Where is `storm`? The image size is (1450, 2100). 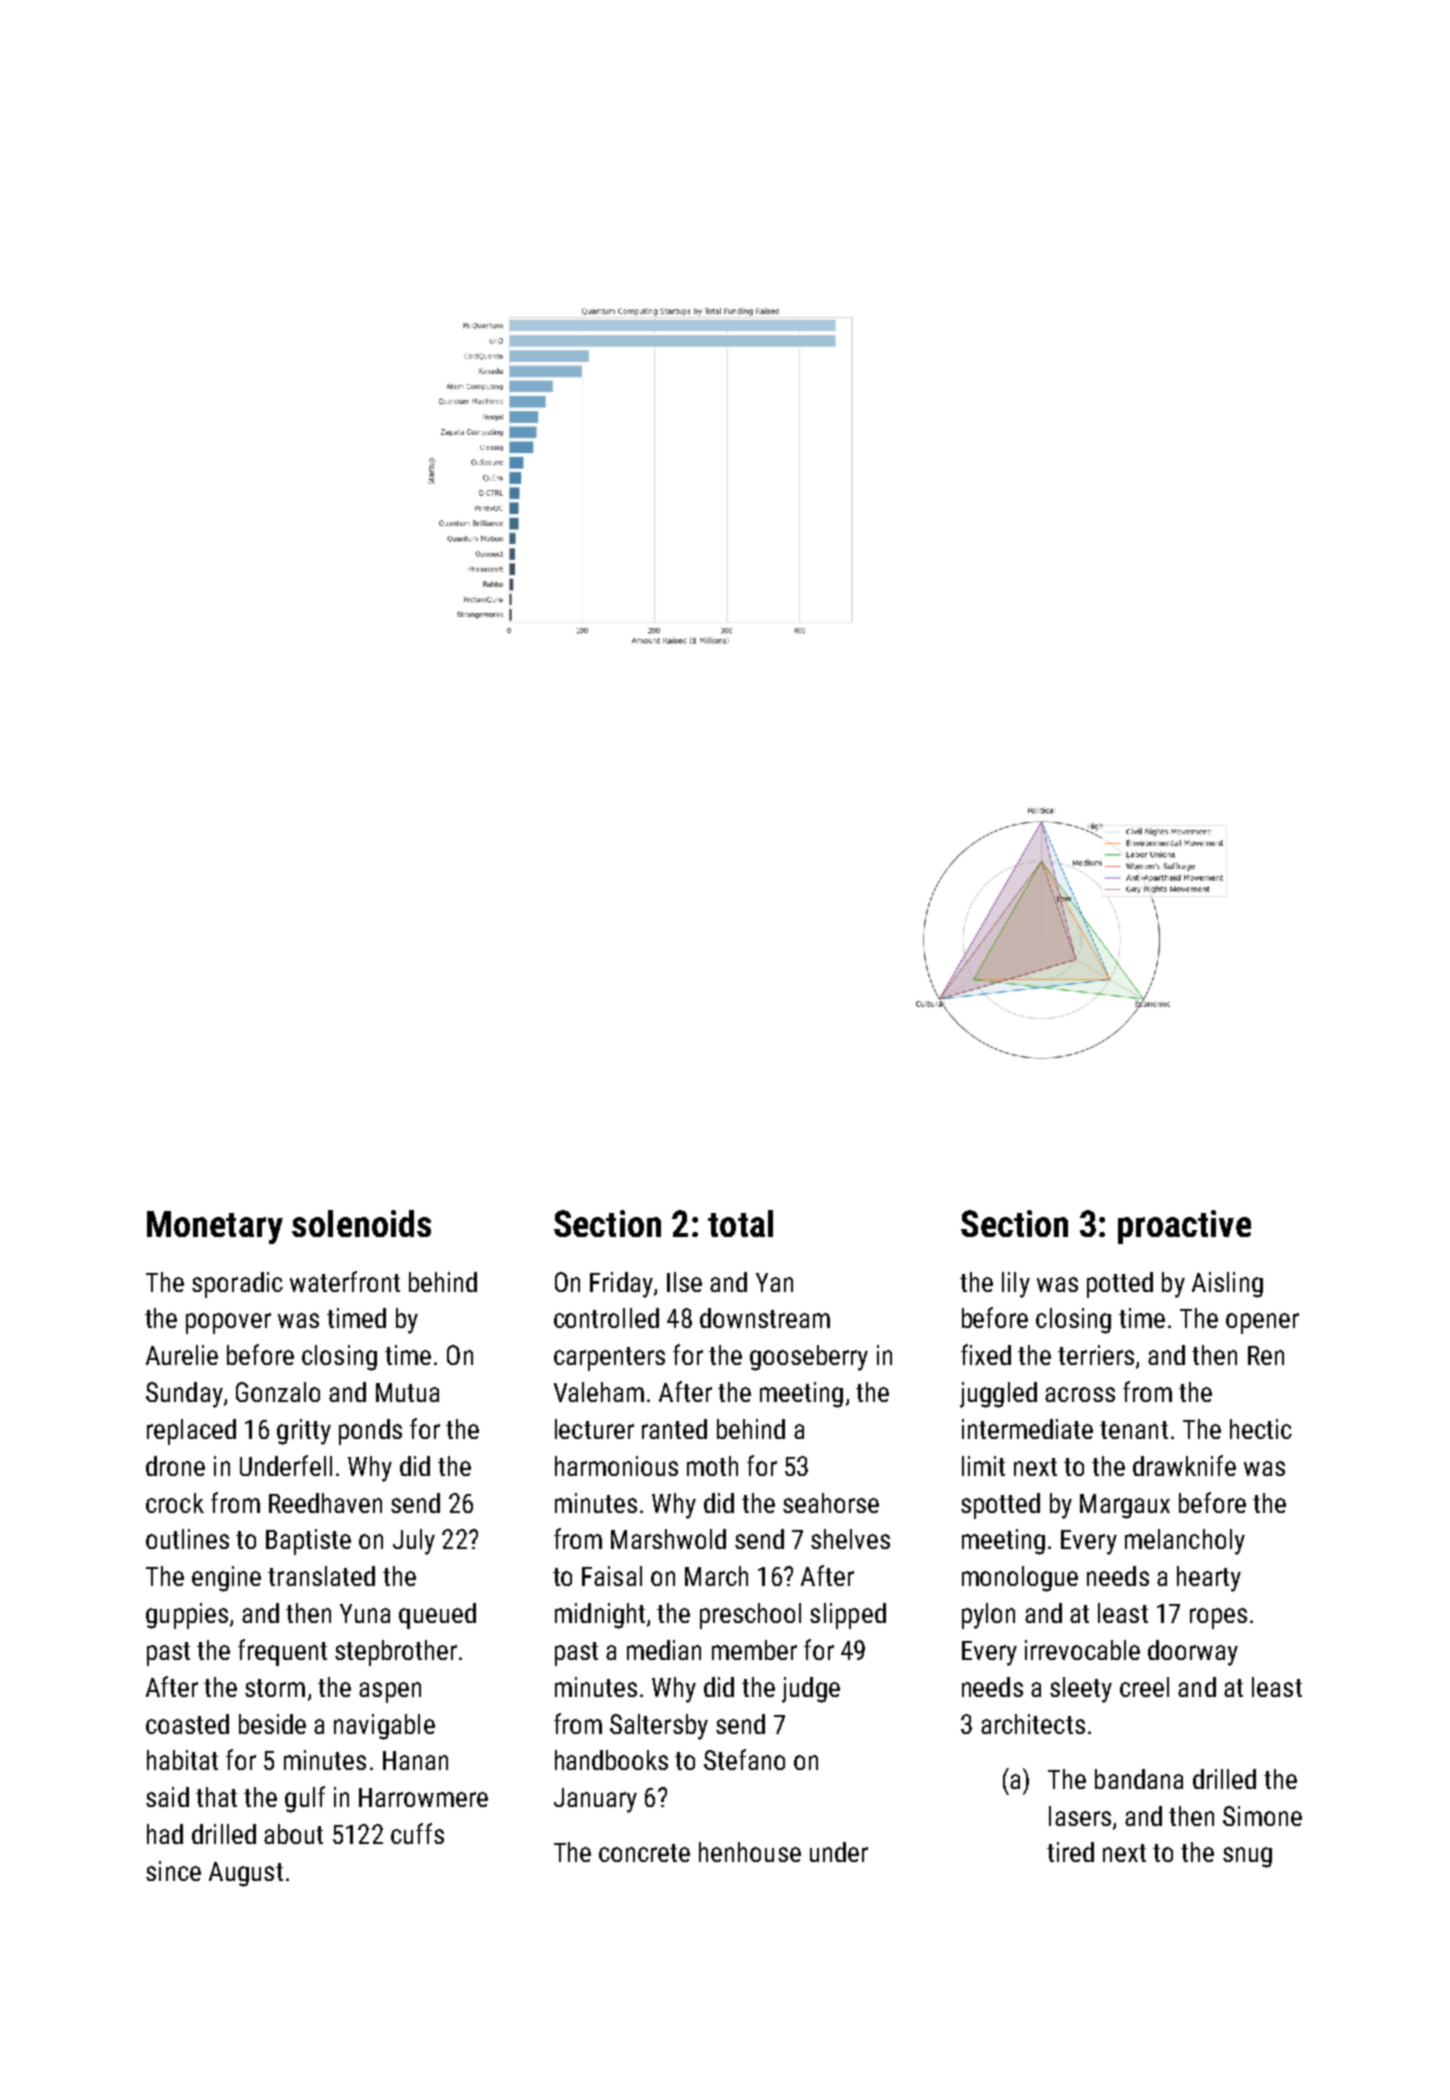 storm is located at coordinates (275, 1688).
